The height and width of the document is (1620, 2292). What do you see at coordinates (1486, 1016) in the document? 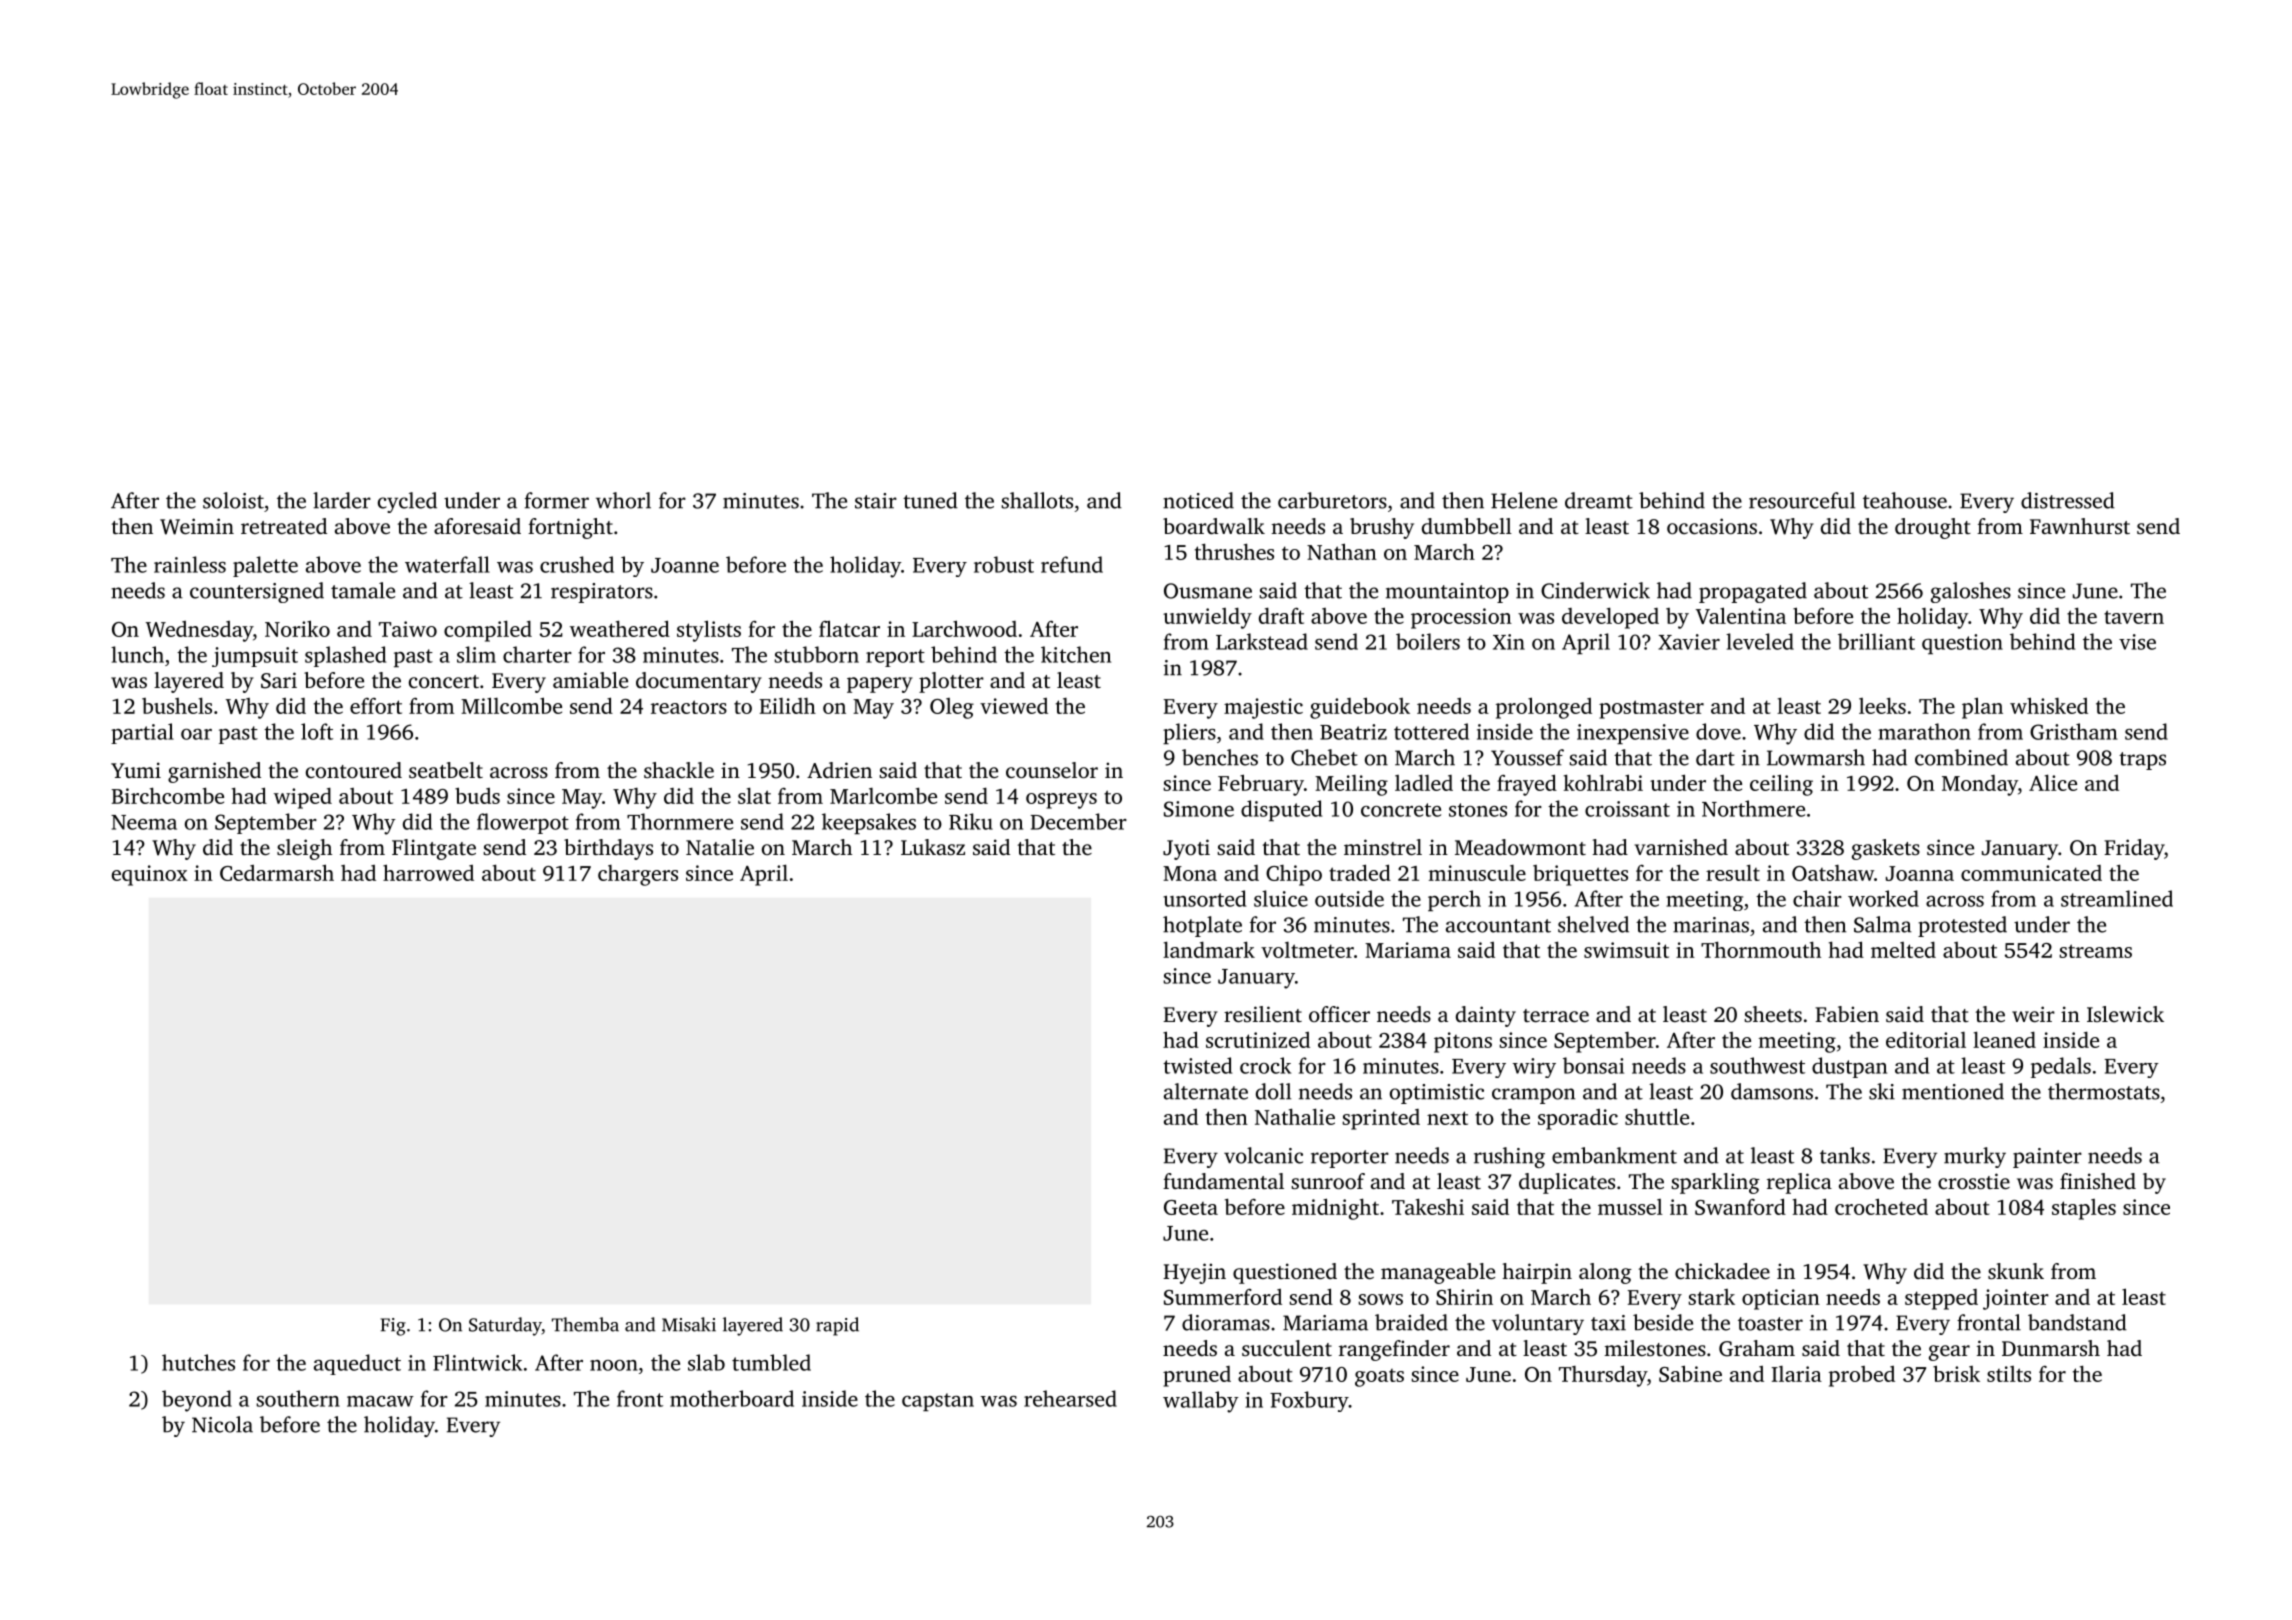
I see `dainty` at bounding box center [1486, 1016].
